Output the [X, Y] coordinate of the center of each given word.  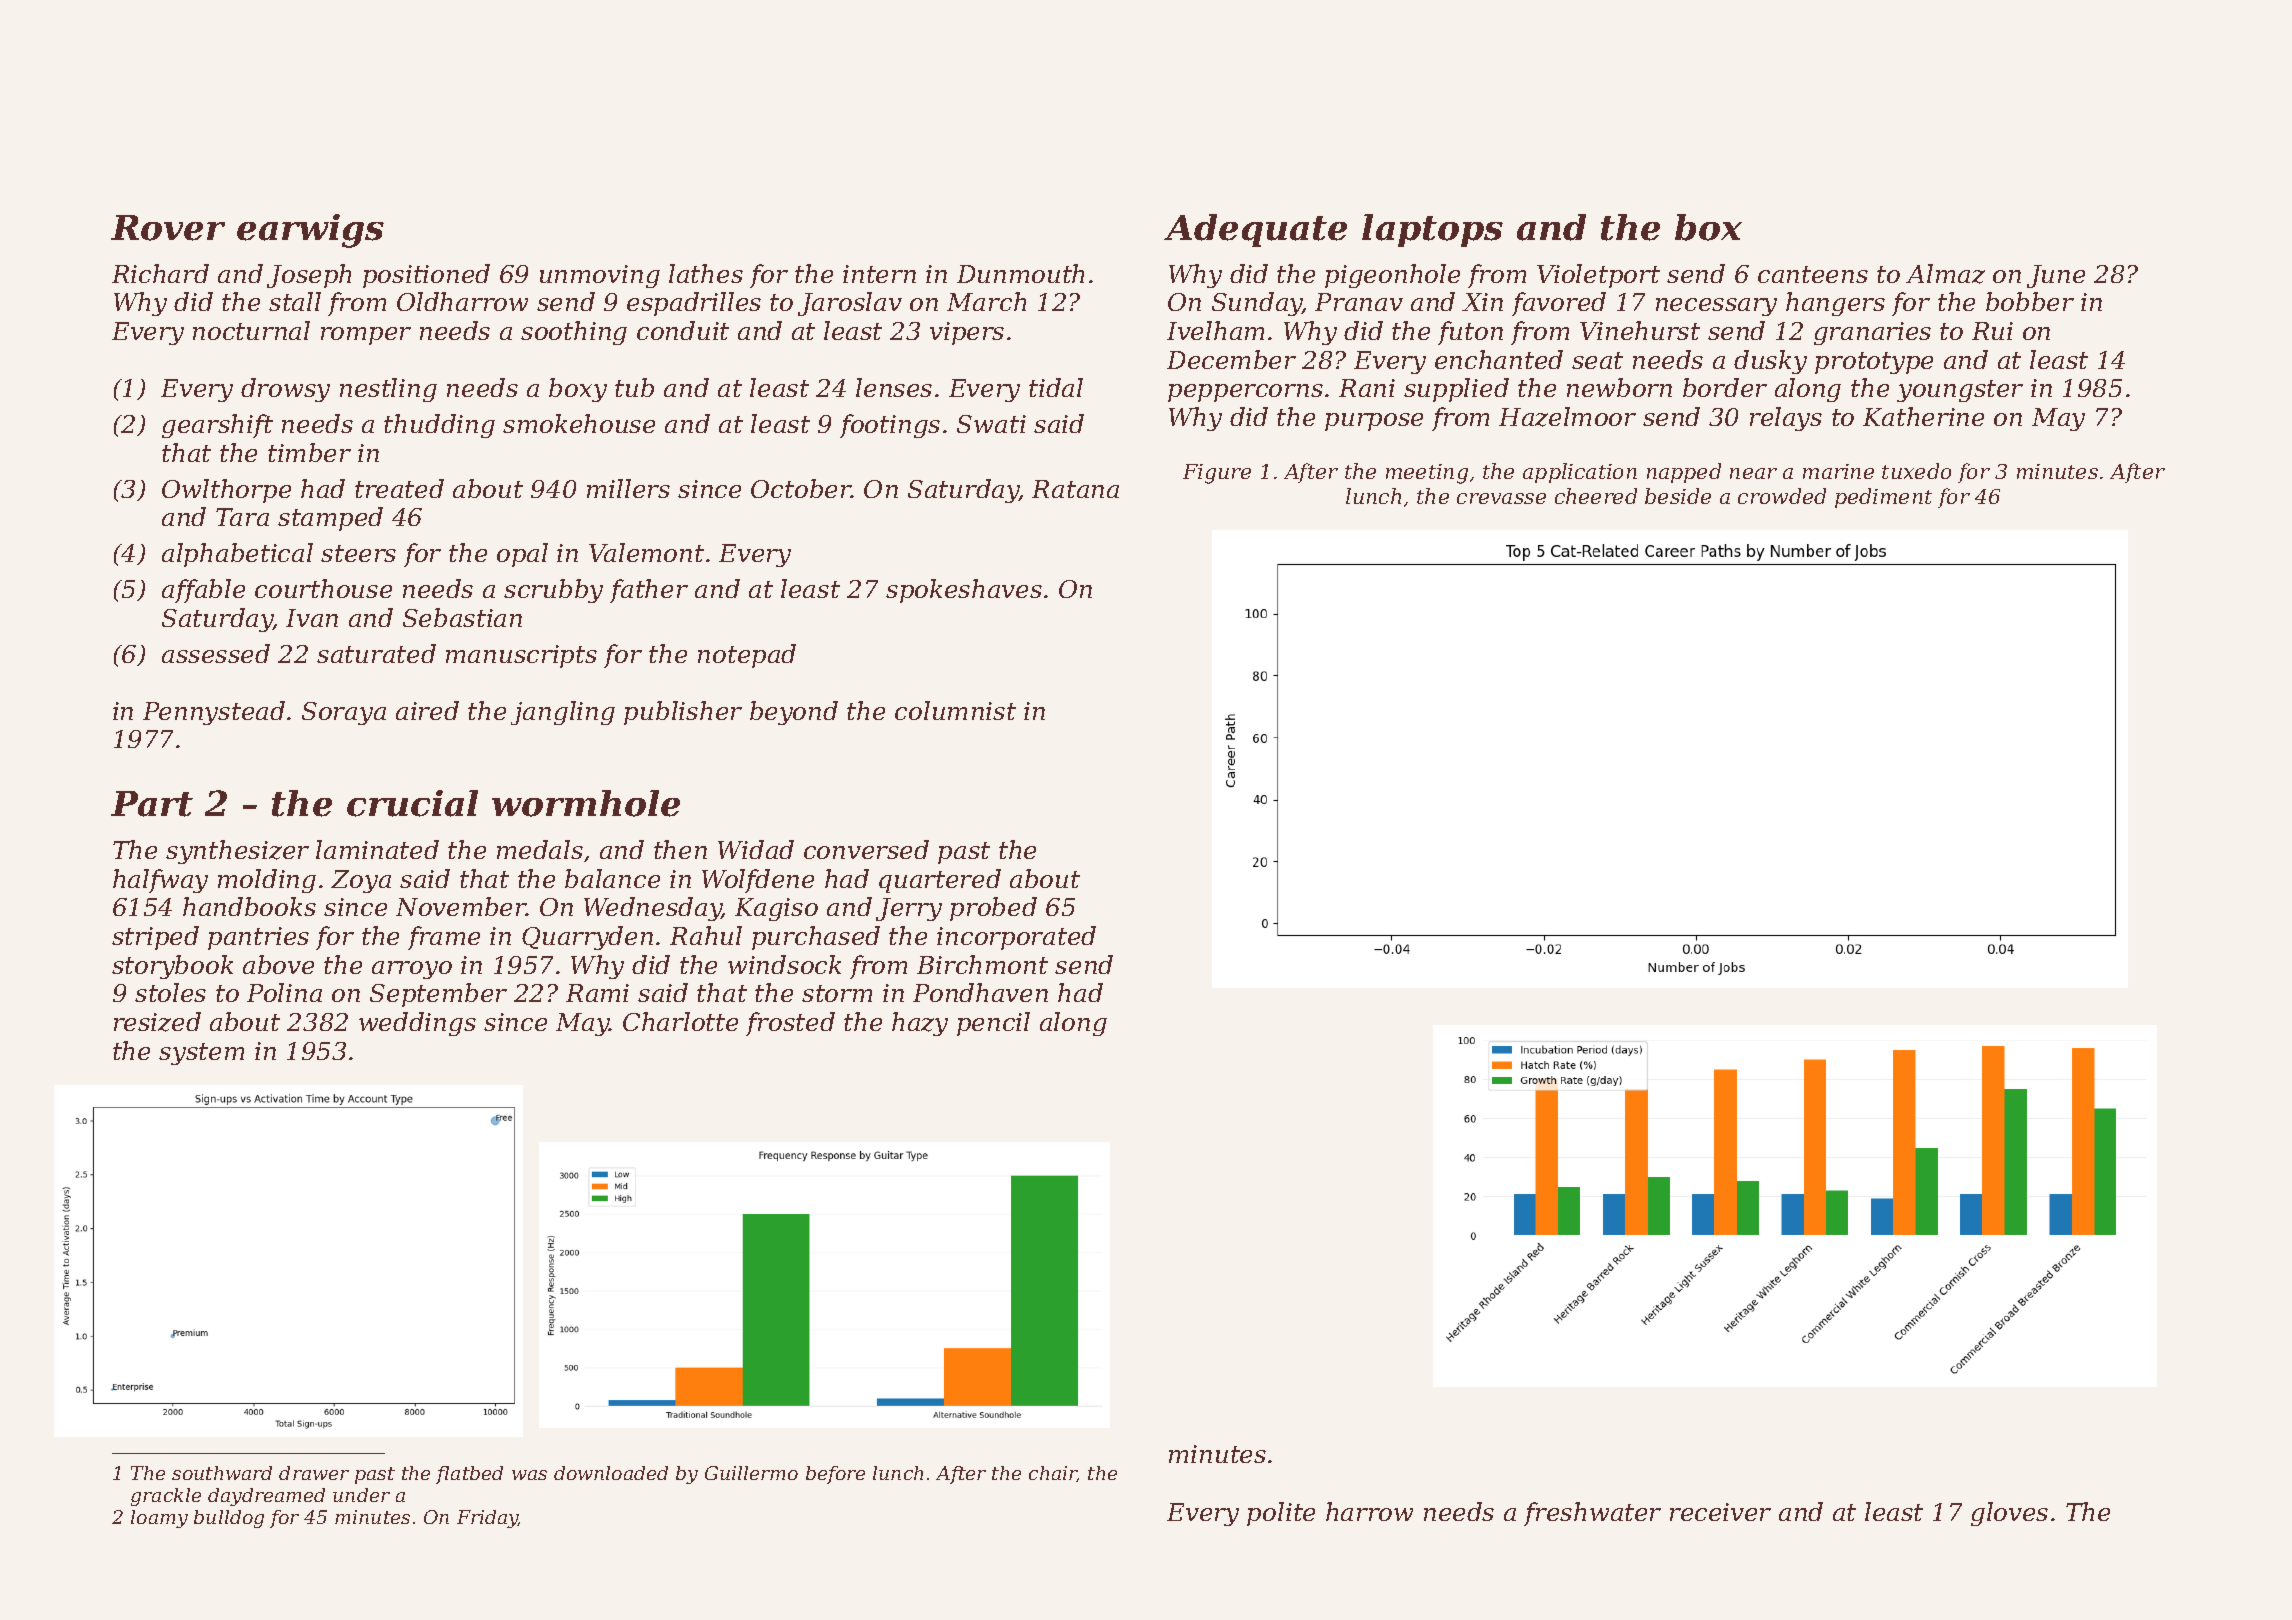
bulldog [229, 1519]
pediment [1883, 498]
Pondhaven [980, 992]
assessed [216, 653]
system [201, 1054]
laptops [1432, 230]
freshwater [1592, 1514]
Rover [168, 228]
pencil [993, 1024]
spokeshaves [964, 591]
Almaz [1945, 274]
